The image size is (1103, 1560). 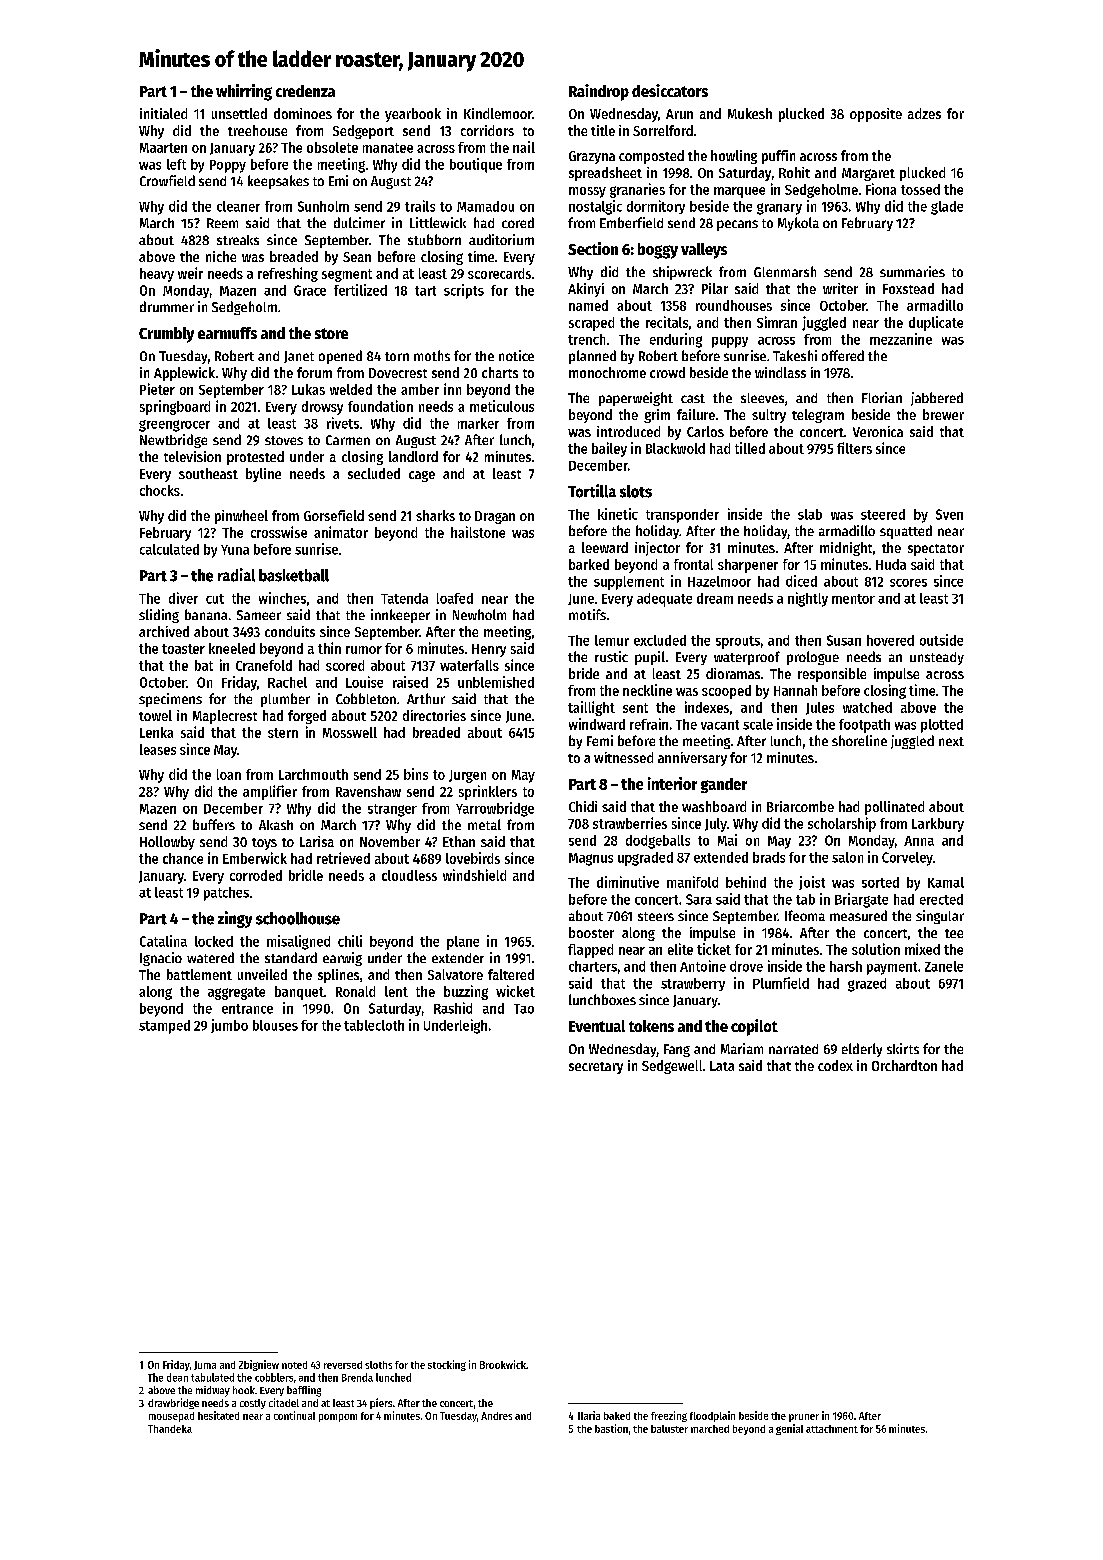 What do you see at coordinates (599, 92) in the document?
I see `Raindrop` at bounding box center [599, 92].
